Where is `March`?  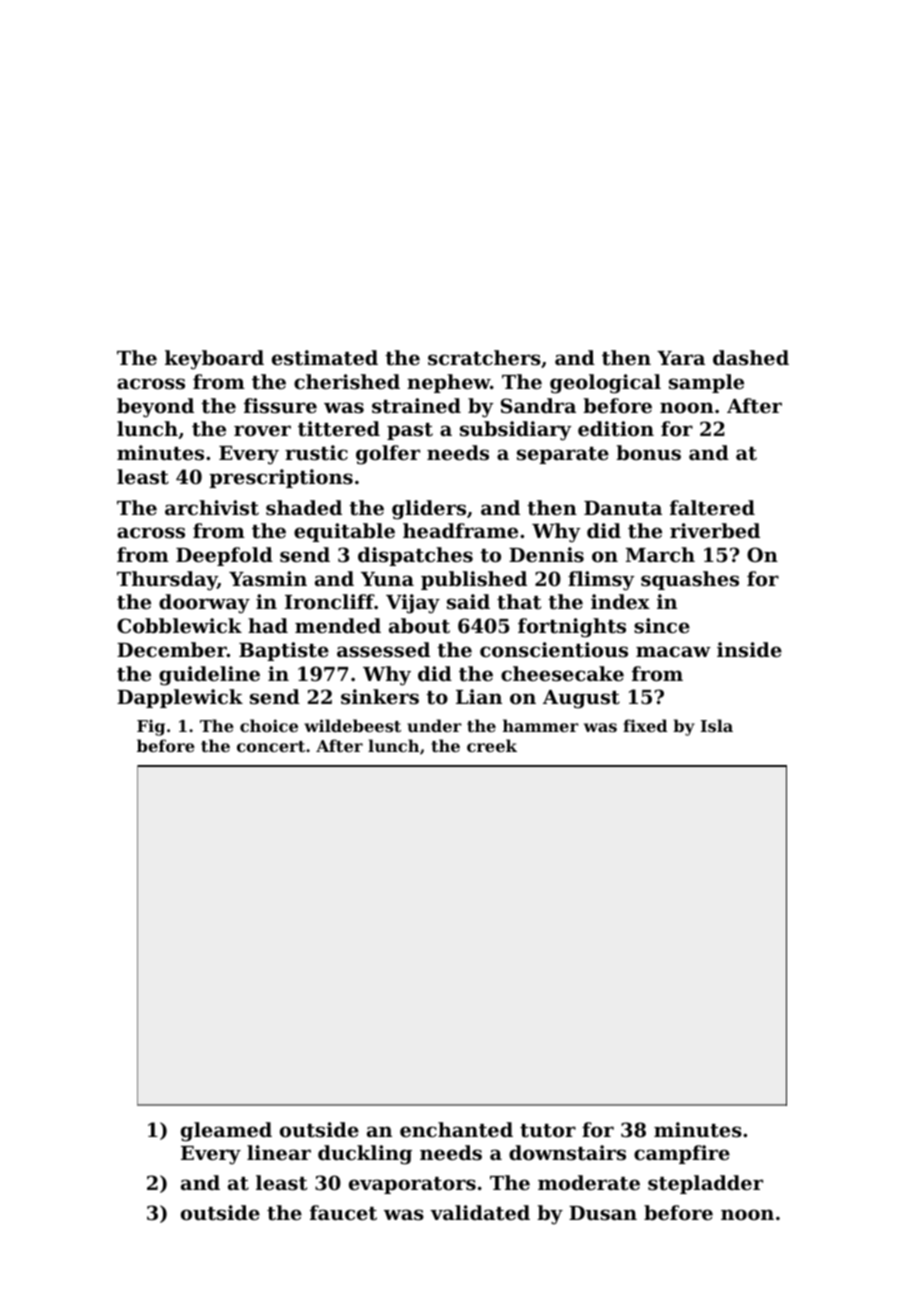
March is located at coordinates (660, 554).
